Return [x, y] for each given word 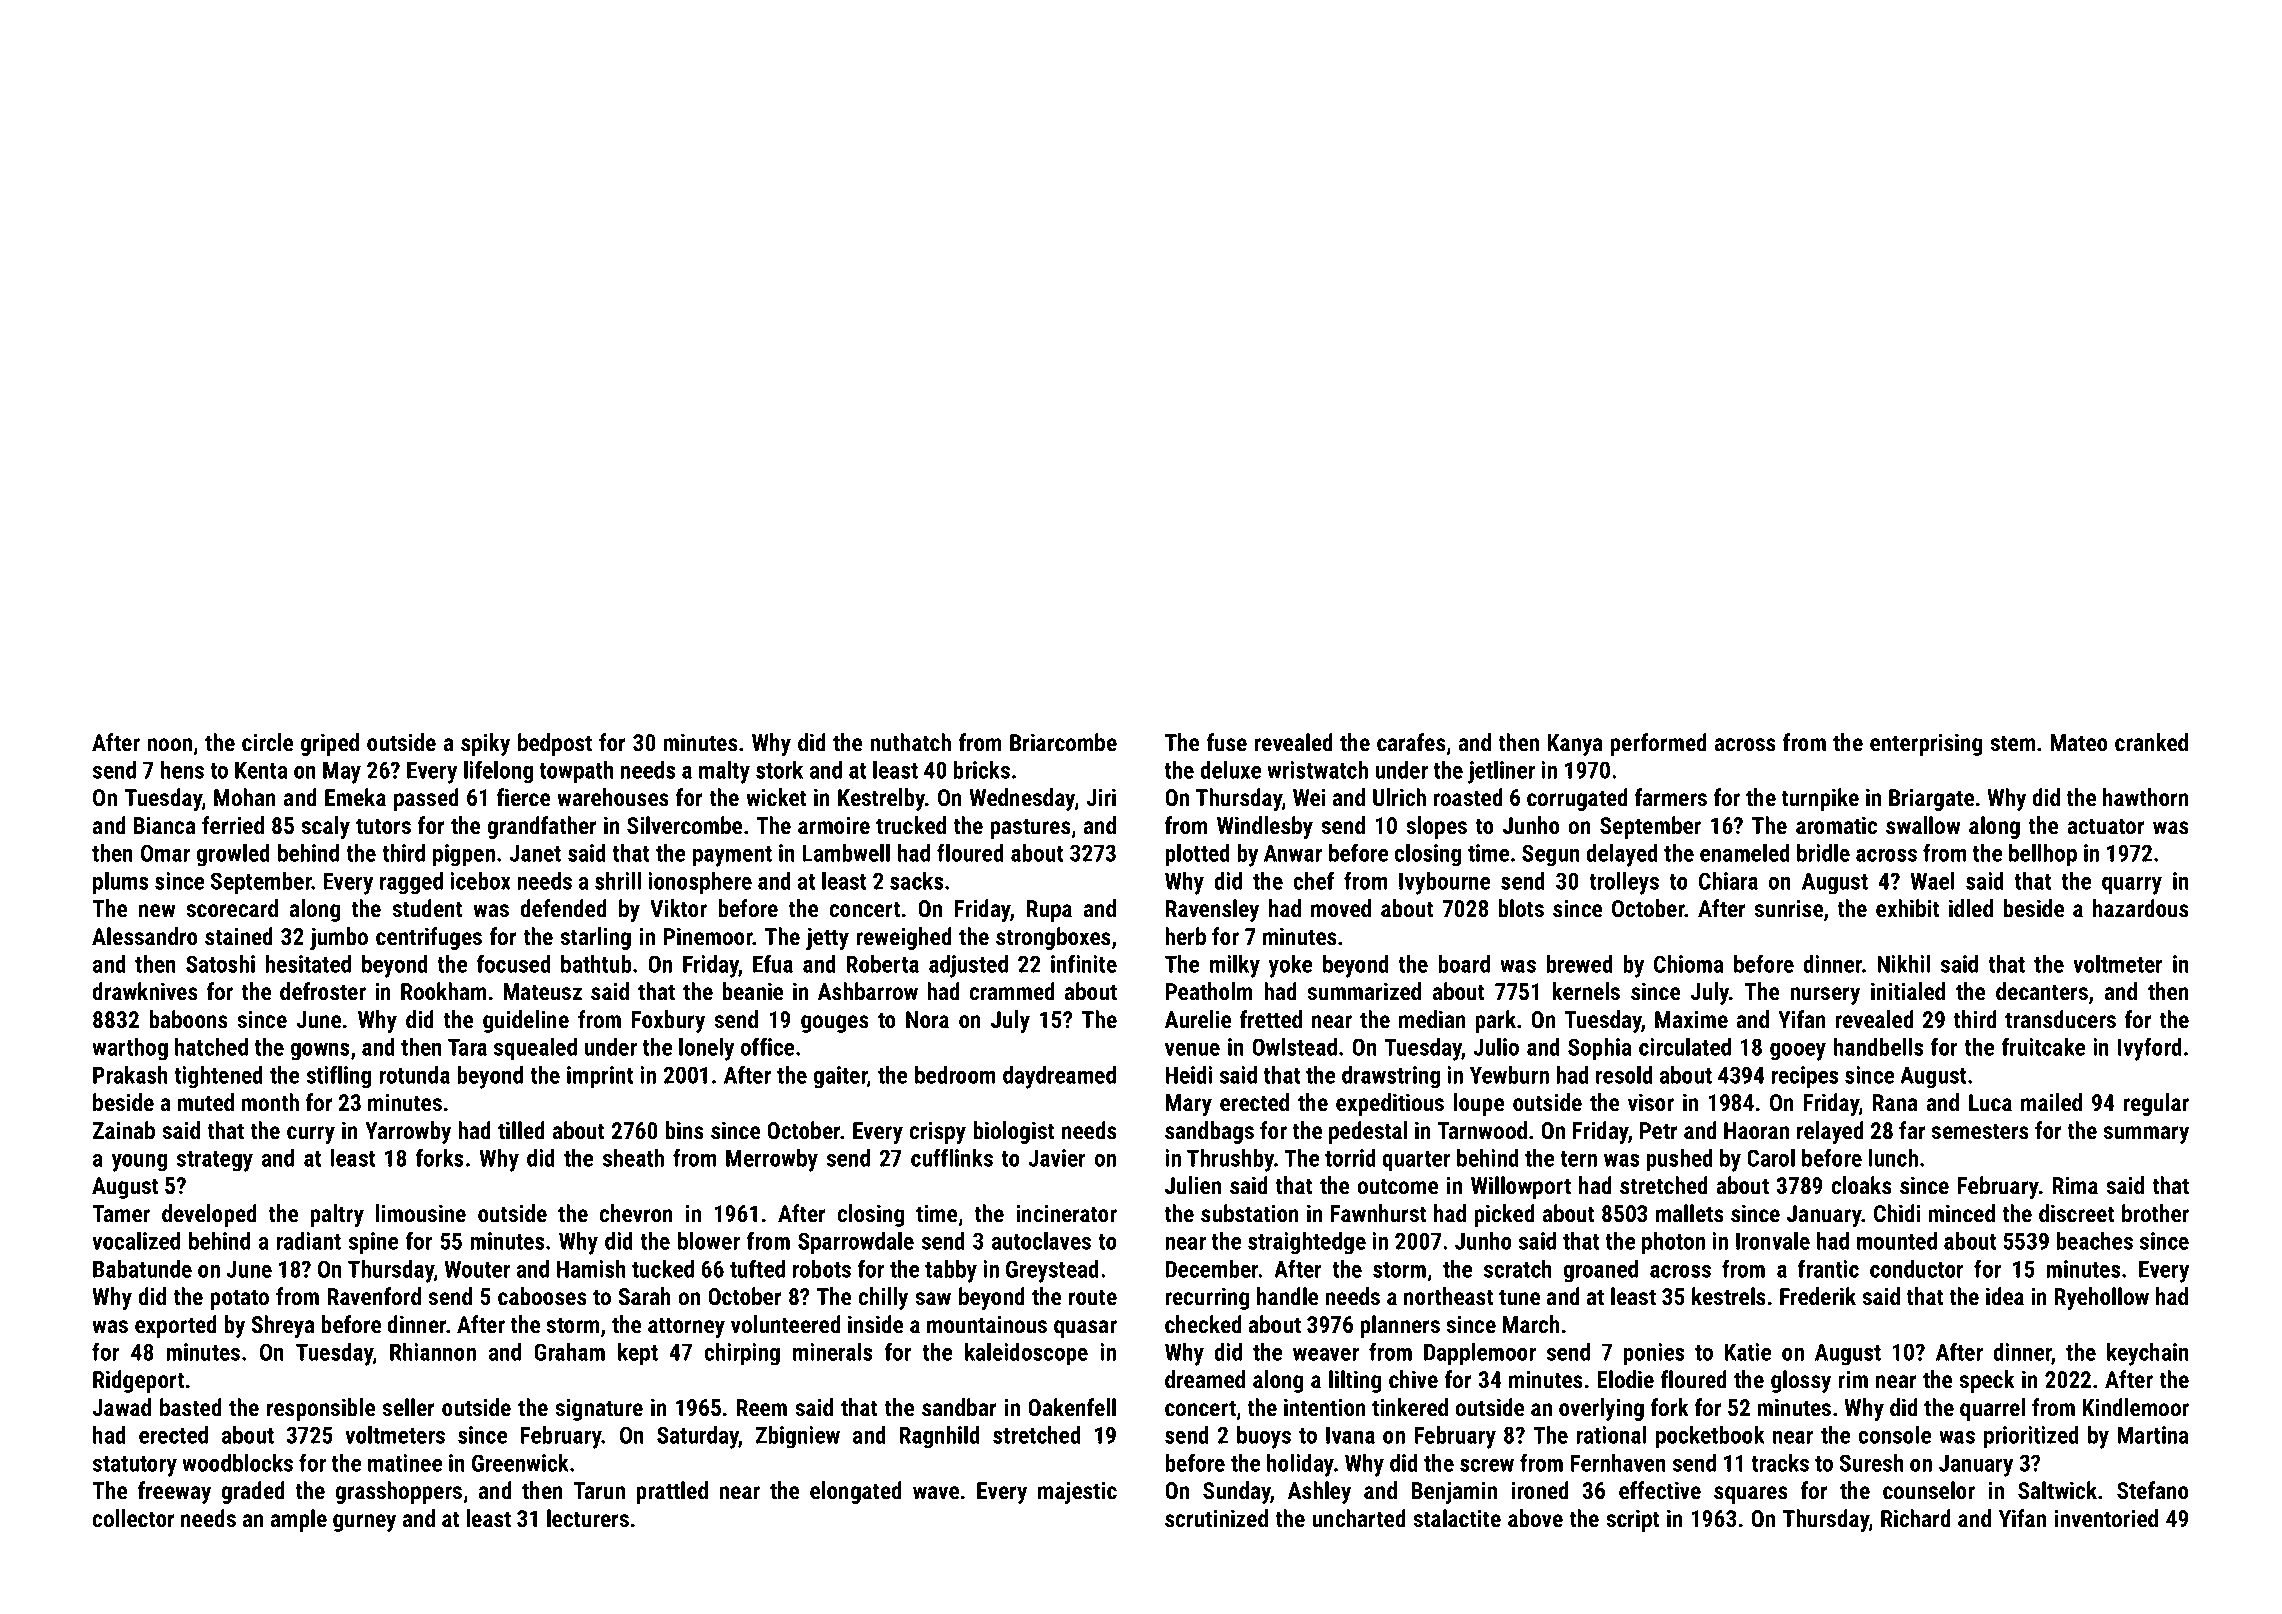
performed [1658, 744]
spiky [485, 744]
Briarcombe [1063, 742]
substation [1250, 1213]
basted [191, 1407]
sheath [633, 1158]
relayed [1830, 1132]
